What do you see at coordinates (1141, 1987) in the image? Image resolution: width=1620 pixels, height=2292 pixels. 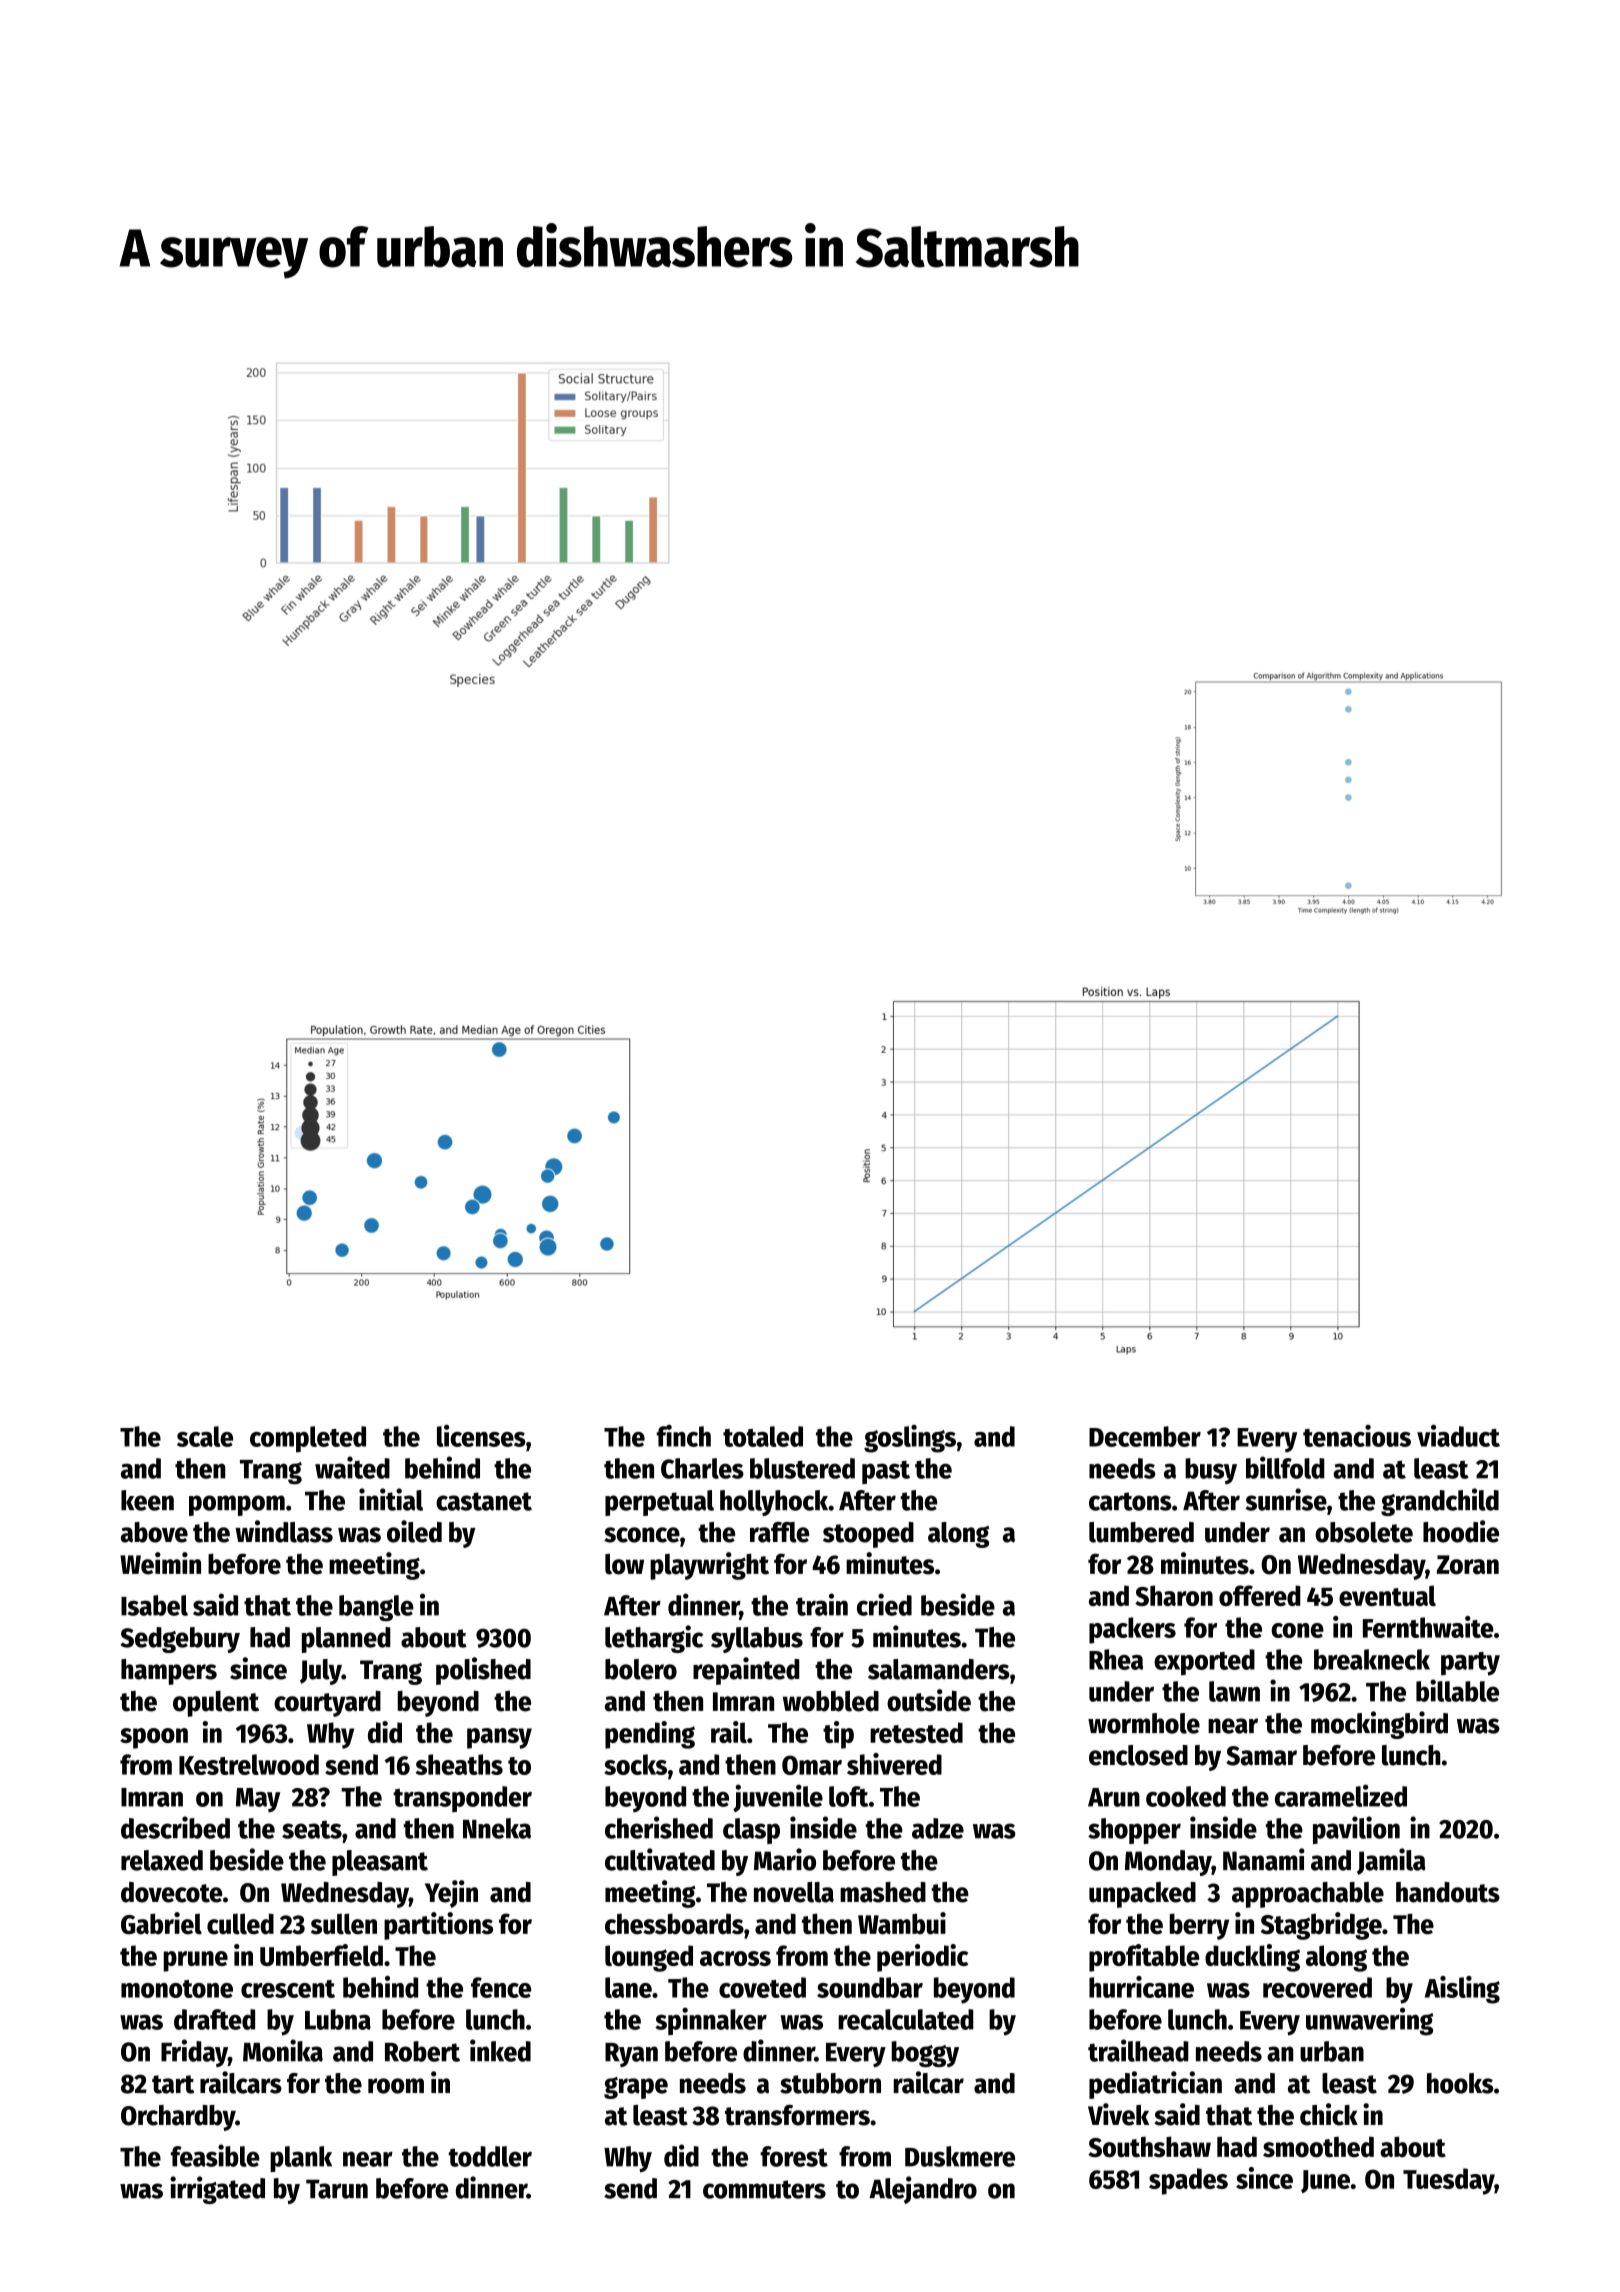 I see `hurricane` at bounding box center [1141, 1987].
